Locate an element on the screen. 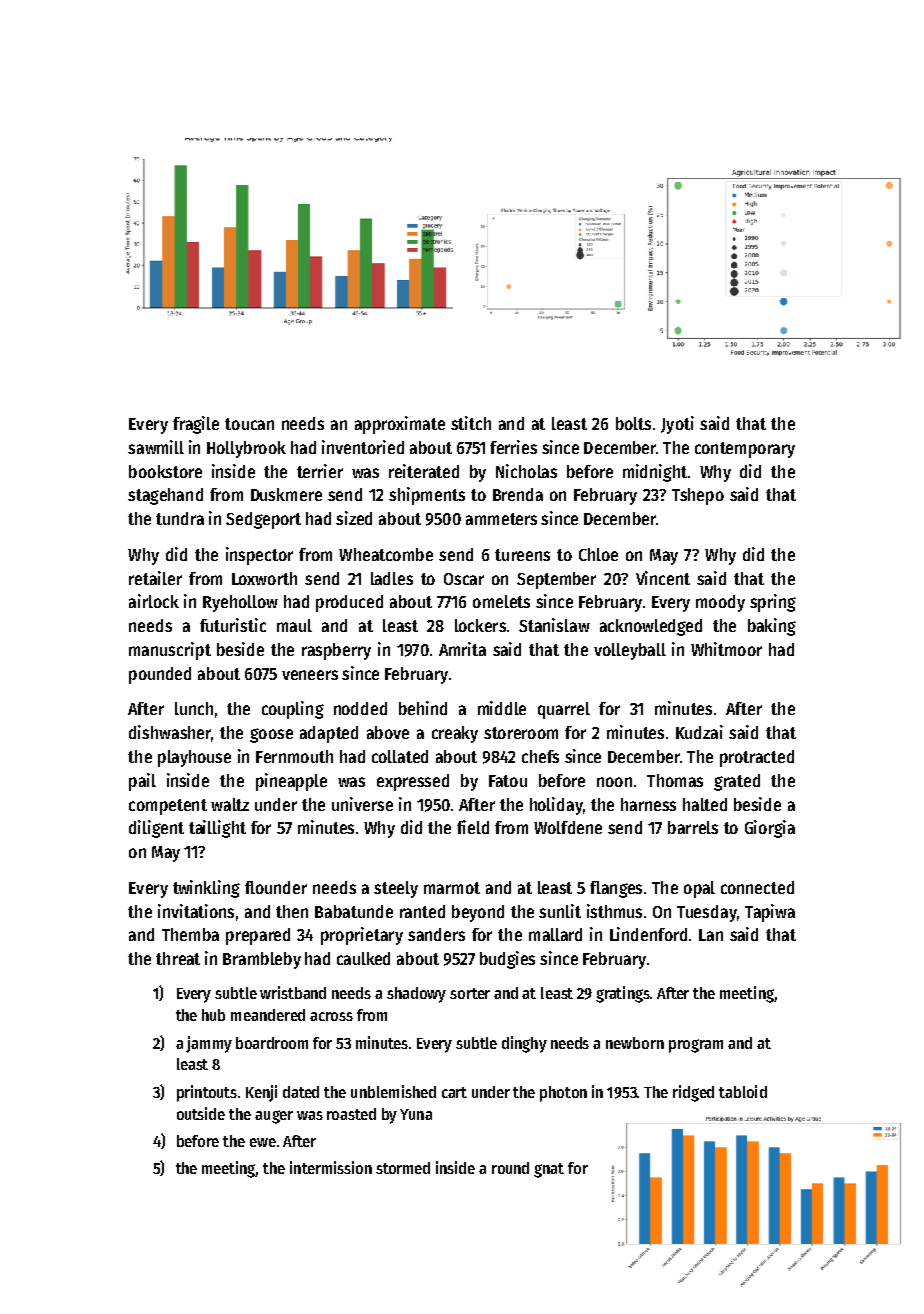 The height and width of the screenshot is (1314, 924). sawmill is located at coordinates (156, 447).
